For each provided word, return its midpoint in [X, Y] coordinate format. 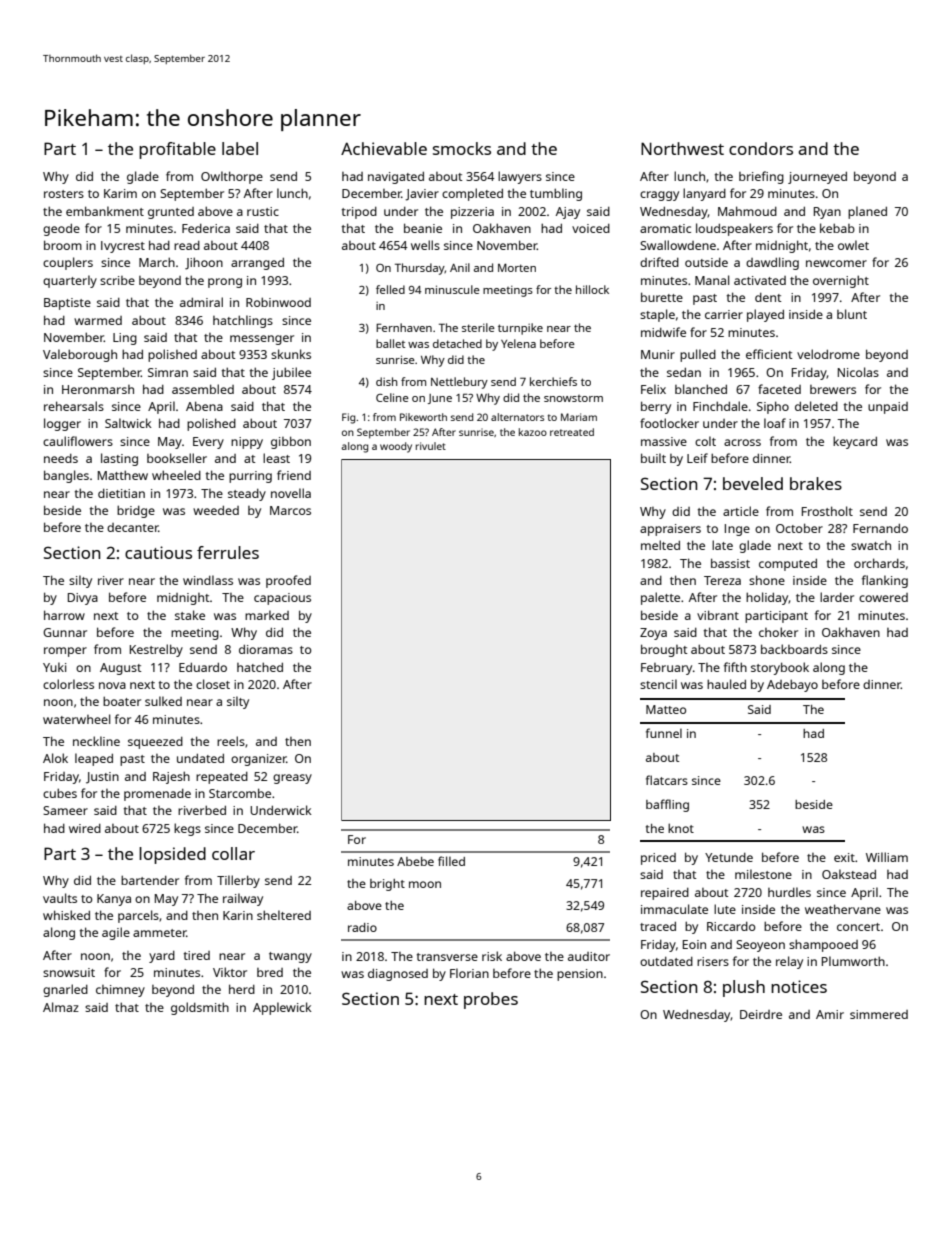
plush [744, 988]
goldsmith [200, 1008]
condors [761, 148]
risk [492, 956]
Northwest [682, 148]
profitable [177, 150]
